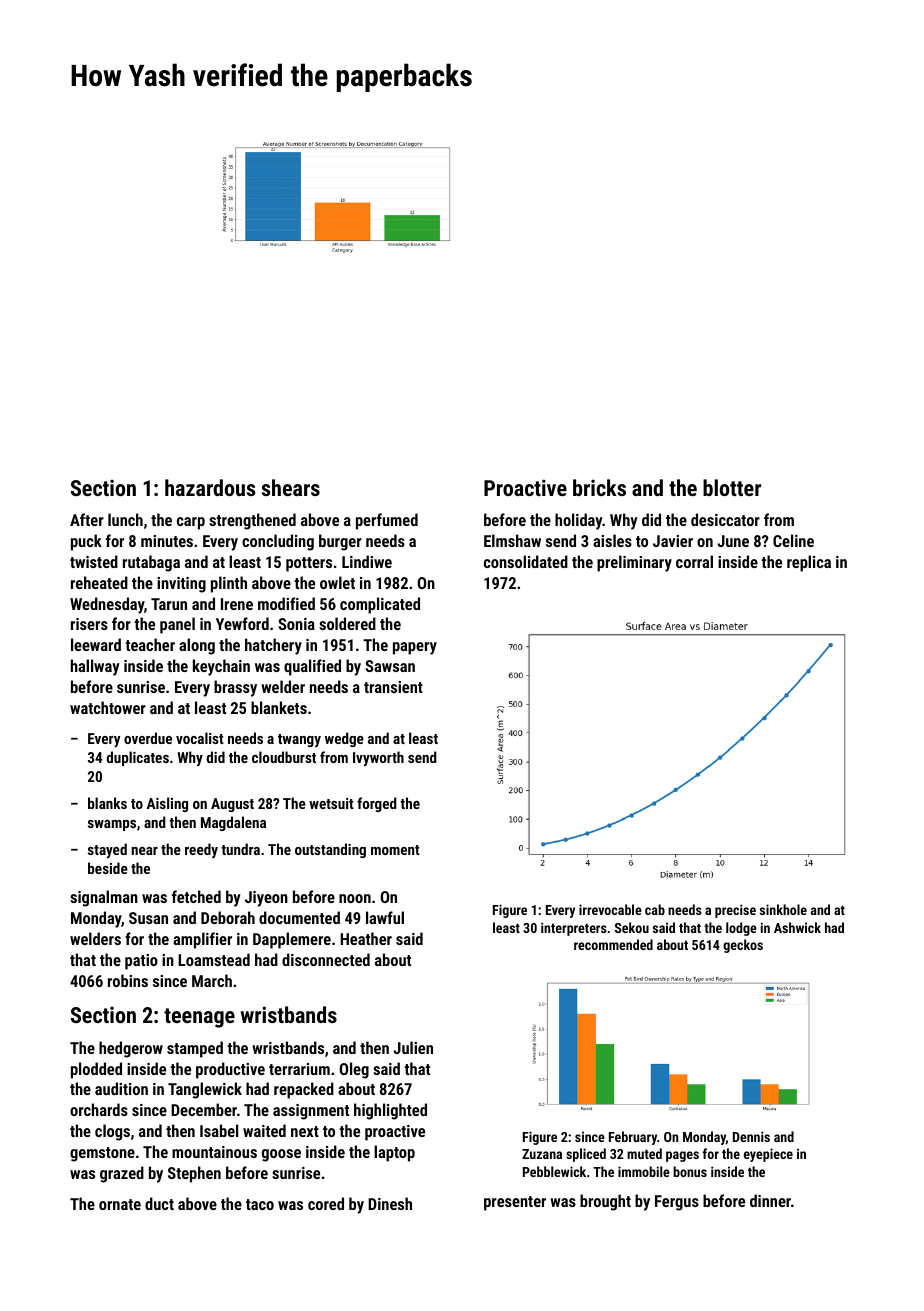 The width and height of the screenshot is (924, 1311). What do you see at coordinates (122, 1174) in the screenshot?
I see `grazed` at bounding box center [122, 1174].
